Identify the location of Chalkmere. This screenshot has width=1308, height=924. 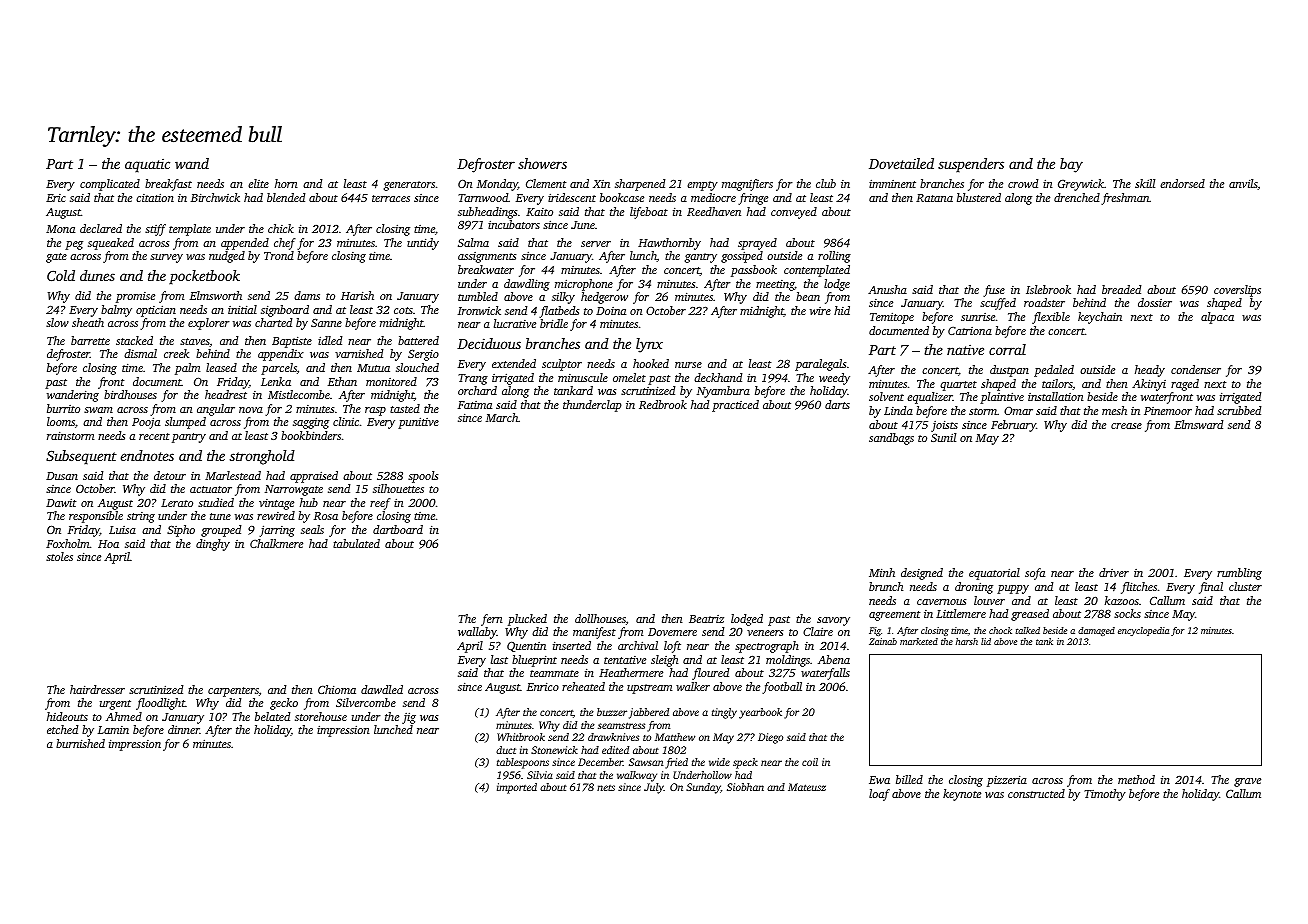
(276, 543).
